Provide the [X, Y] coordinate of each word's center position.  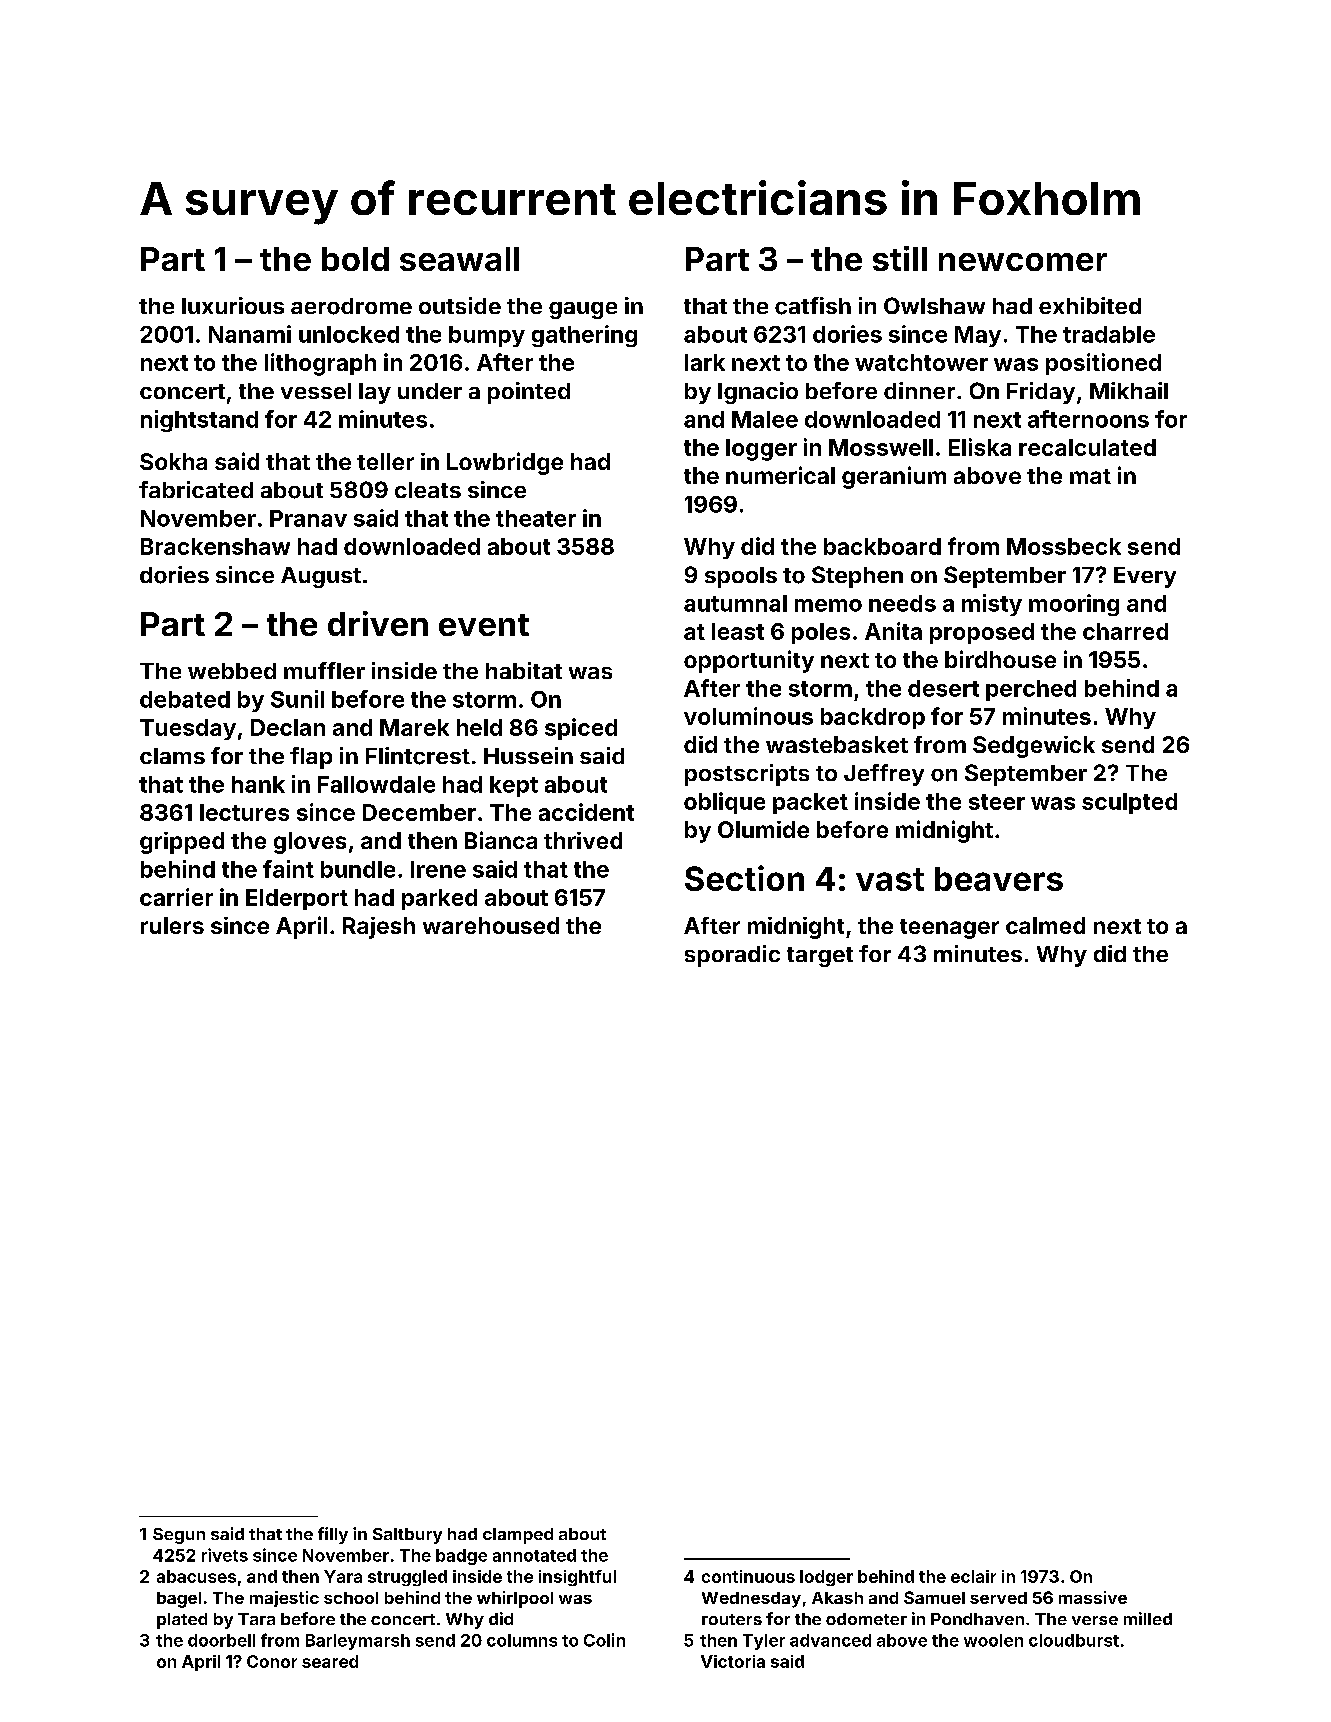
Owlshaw [934, 305]
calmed [1045, 925]
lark [705, 362]
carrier [176, 897]
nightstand [199, 421]
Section [744, 878]
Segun [179, 1536]
